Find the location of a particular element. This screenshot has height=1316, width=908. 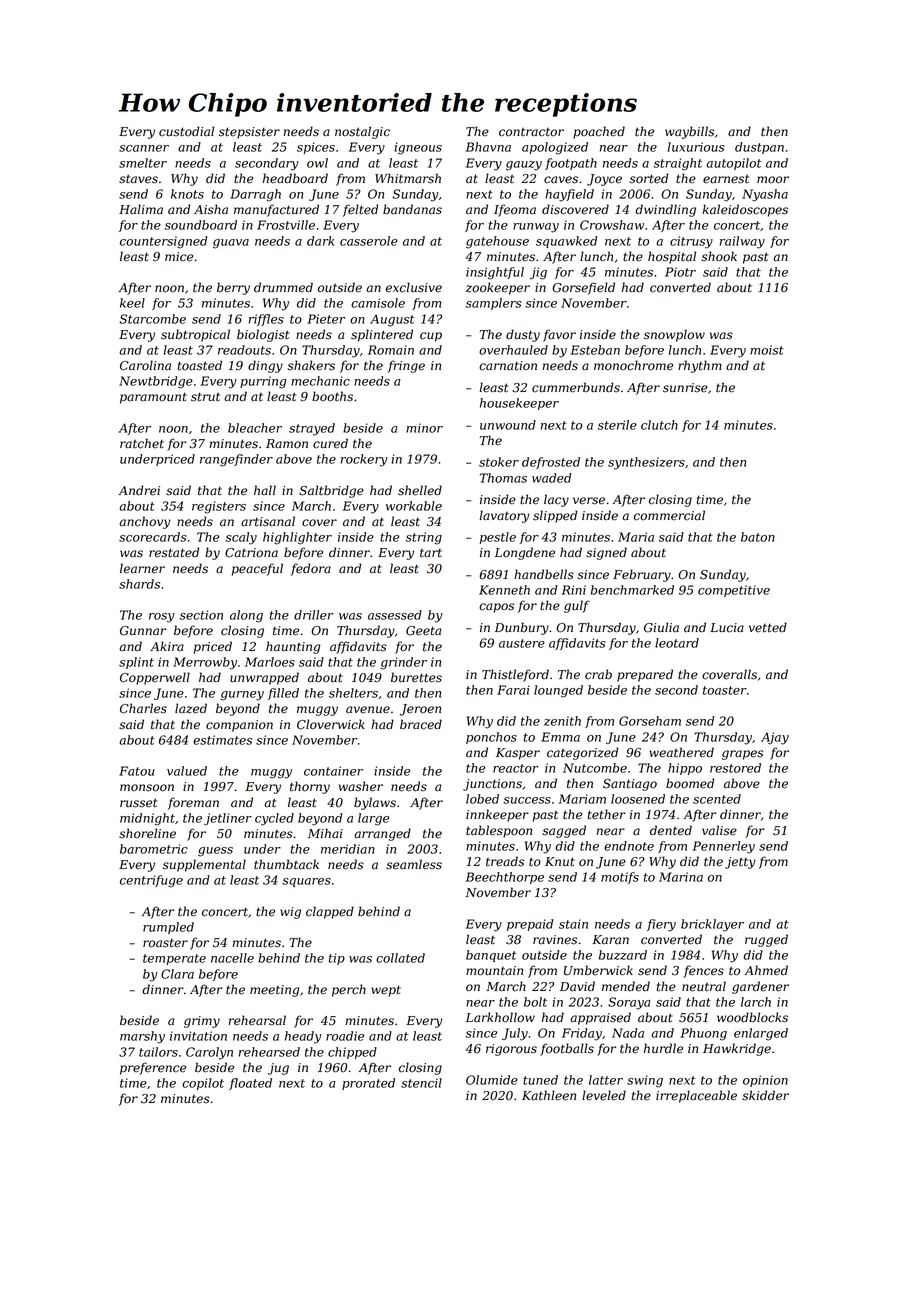

exclusive is located at coordinates (414, 287).
